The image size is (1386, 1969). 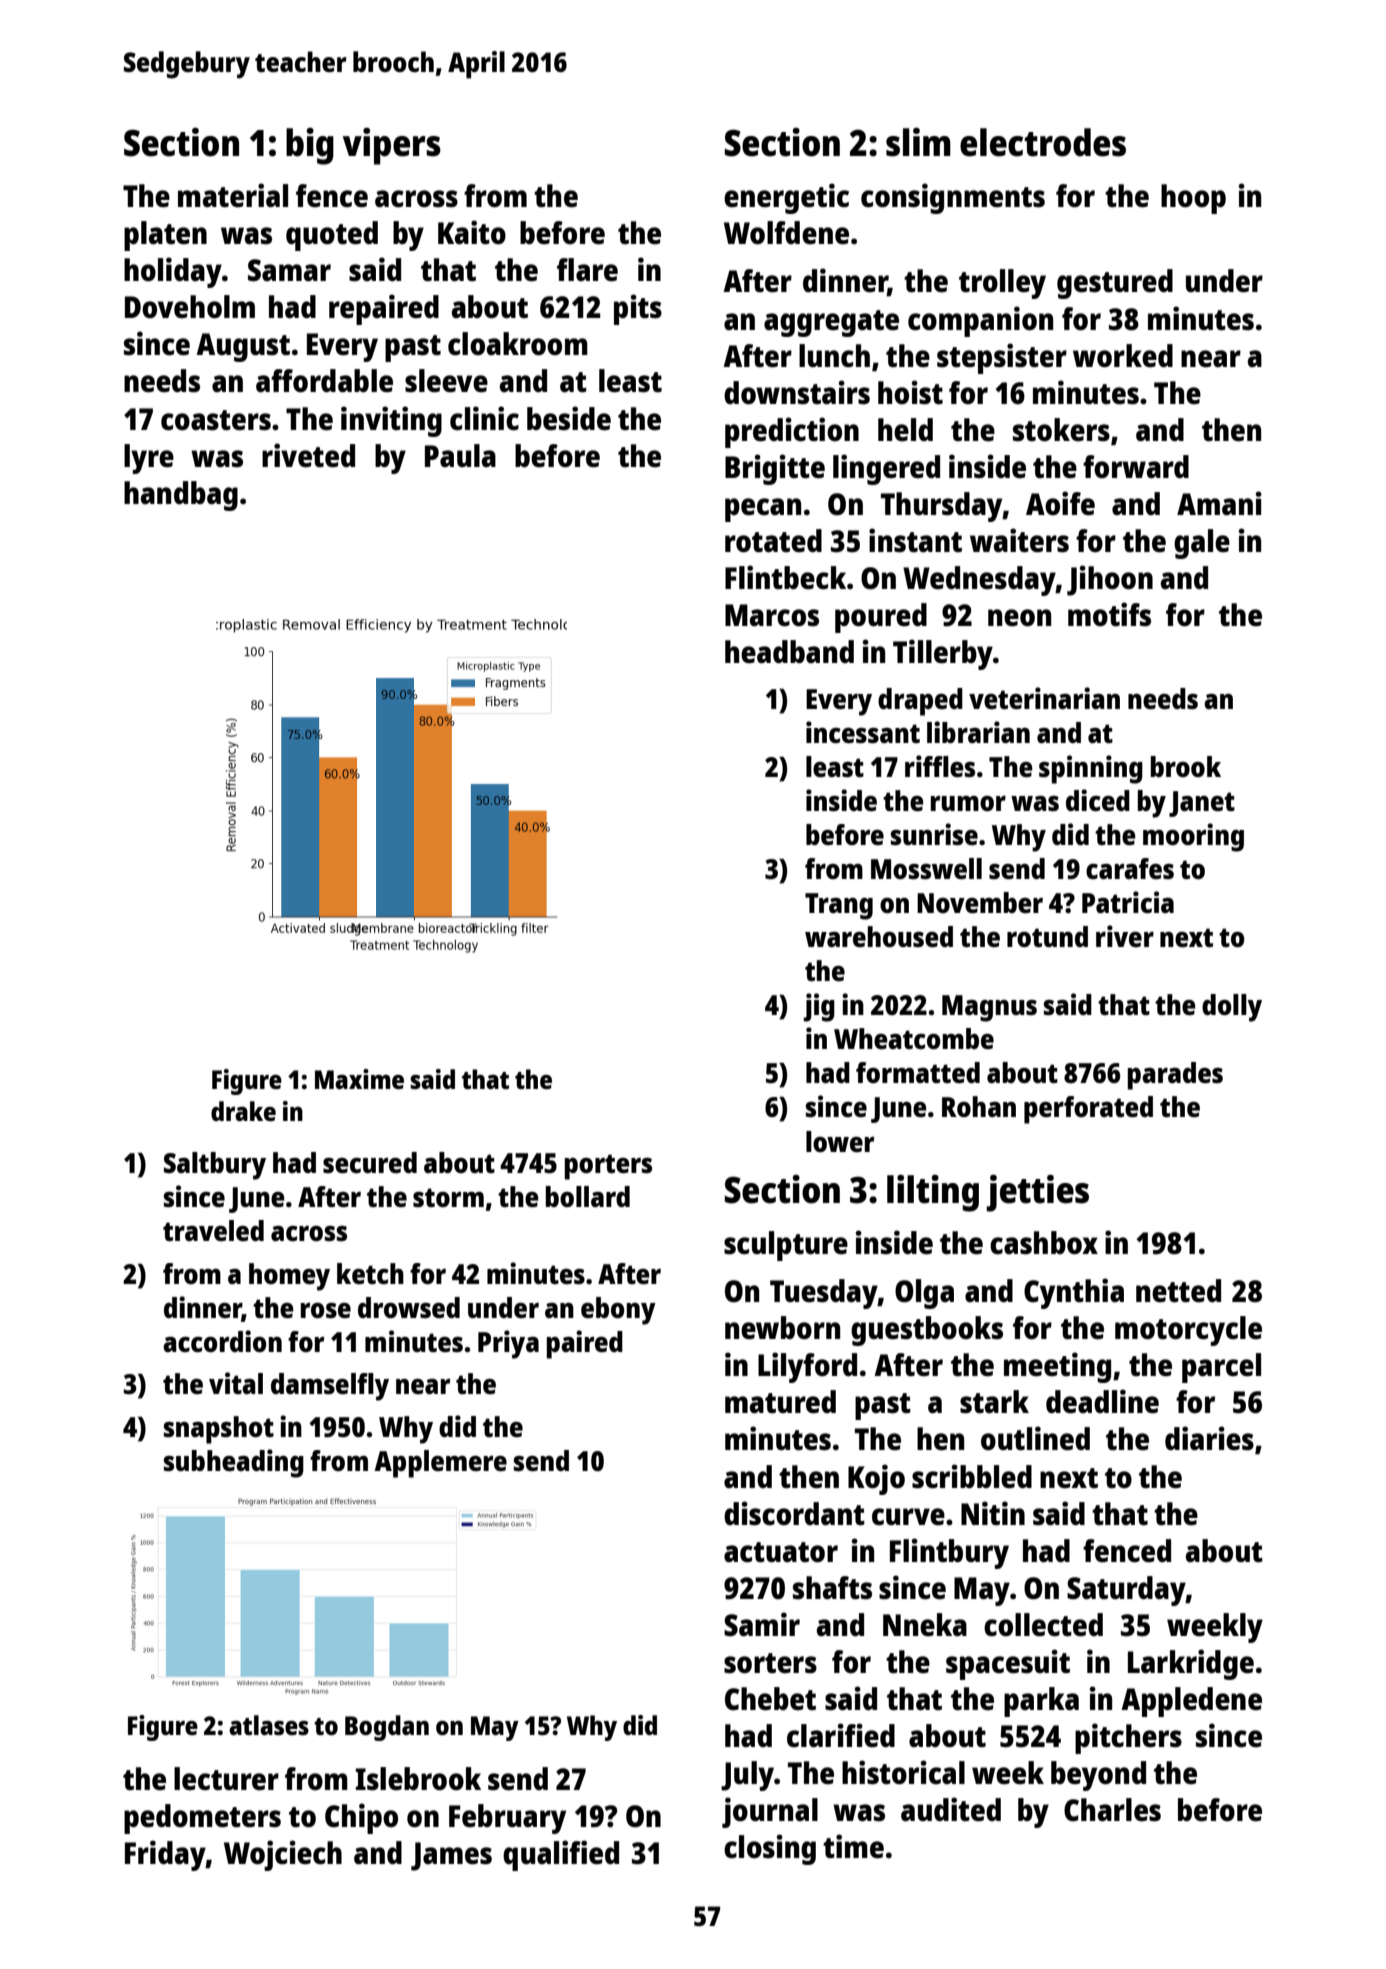 I want to click on matured, so click(x=780, y=1402).
